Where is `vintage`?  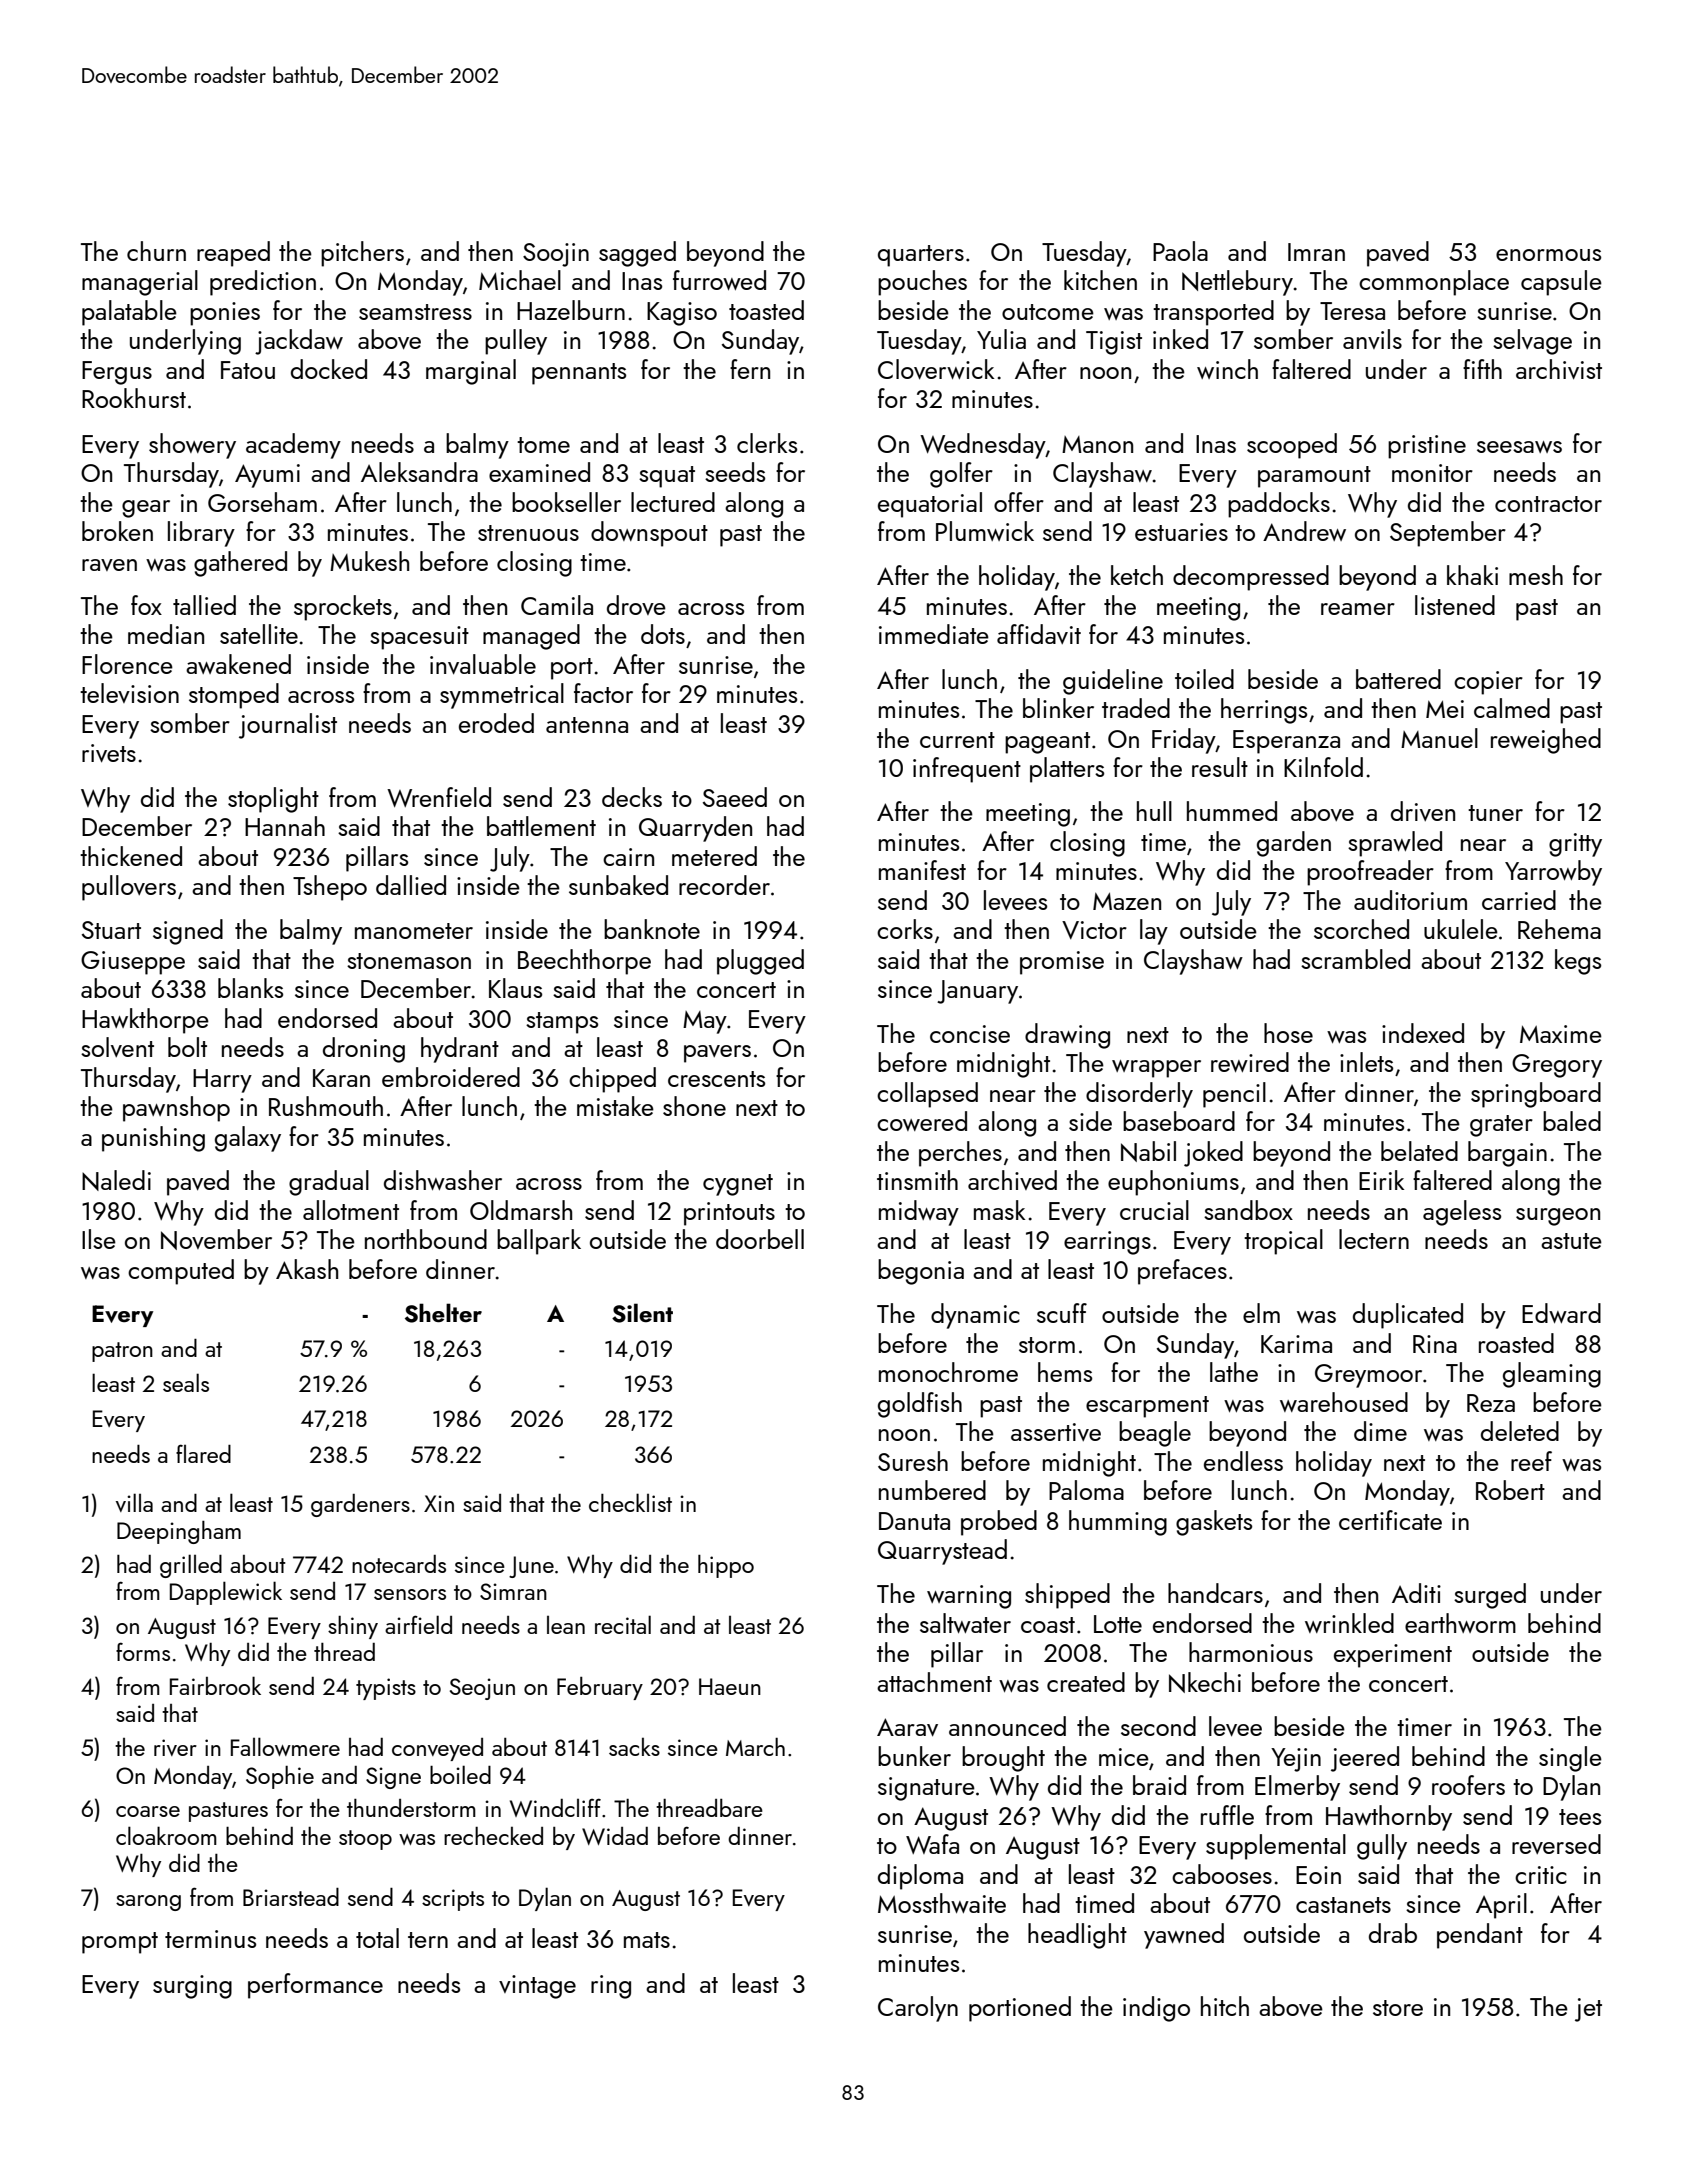 vintage is located at coordinates (537, 1987).
